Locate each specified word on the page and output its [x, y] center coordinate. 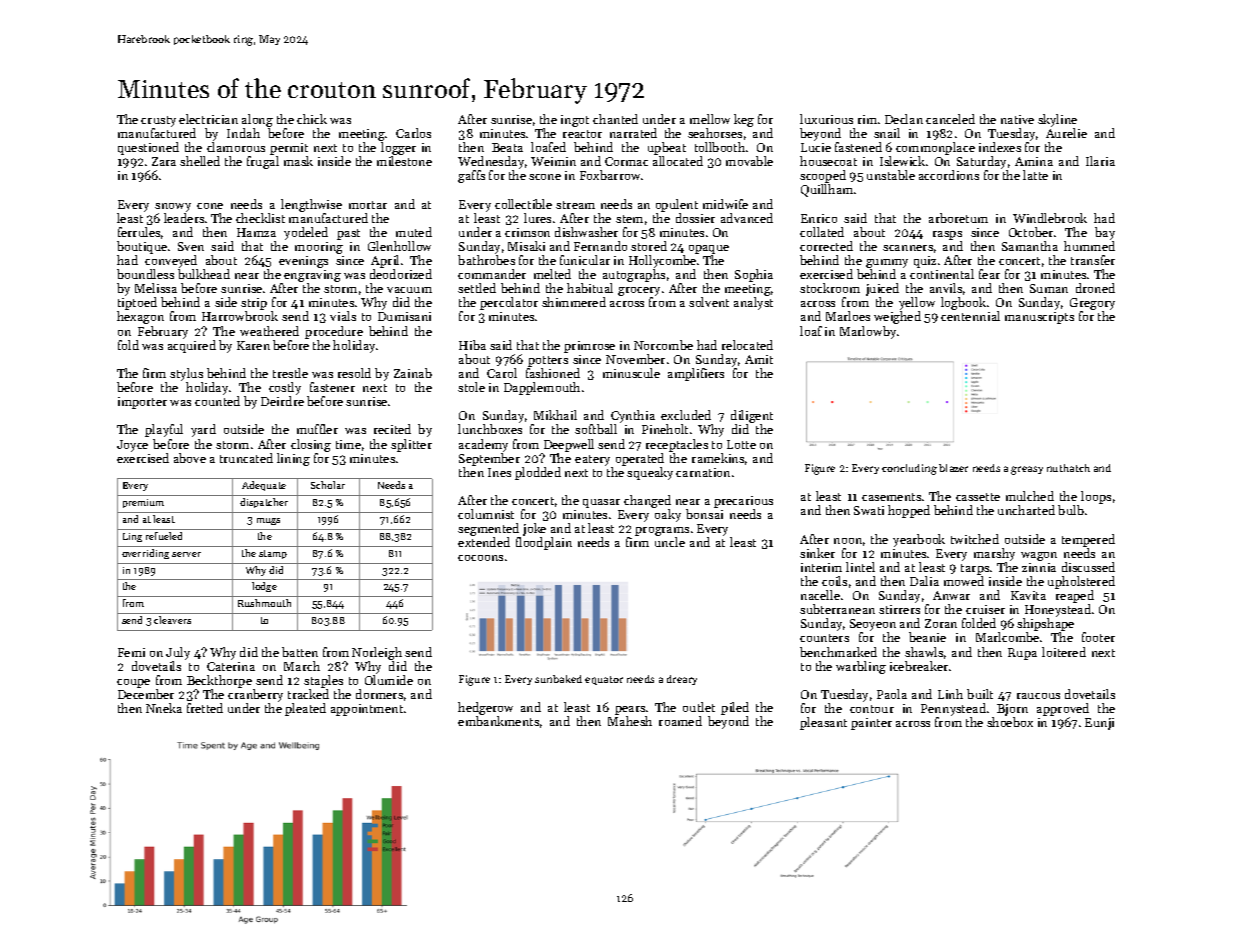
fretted [205, 708]
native [1017, 119]
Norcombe [663, 345]
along [257, 120]
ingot [575, 121]
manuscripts [1039, 318]
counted [217, 401]
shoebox [1010, 722]
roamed [680, 721]
